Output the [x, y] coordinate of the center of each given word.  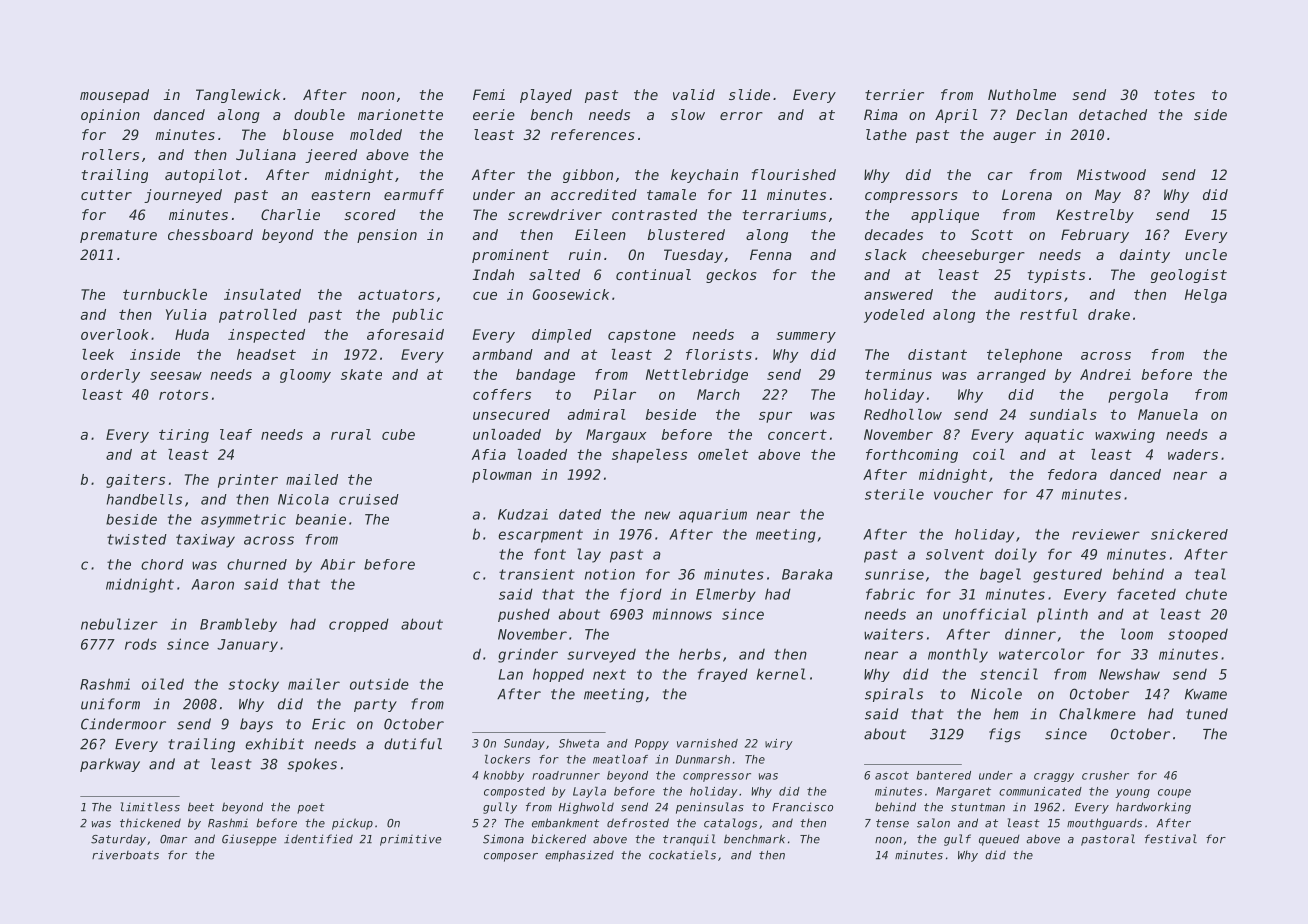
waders [1193, 454]
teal [1210, 574]
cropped [359, 625]
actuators [396, 294]
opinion [110, 116]
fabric [890, 594]
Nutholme [1022, 94]
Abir [337, 564]
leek [98, 354]
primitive [411, 840]
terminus [898, 374]
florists [719, 354]
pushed [524, 615]
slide [749, 94]
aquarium [713, 516]
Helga [1206, 296]
